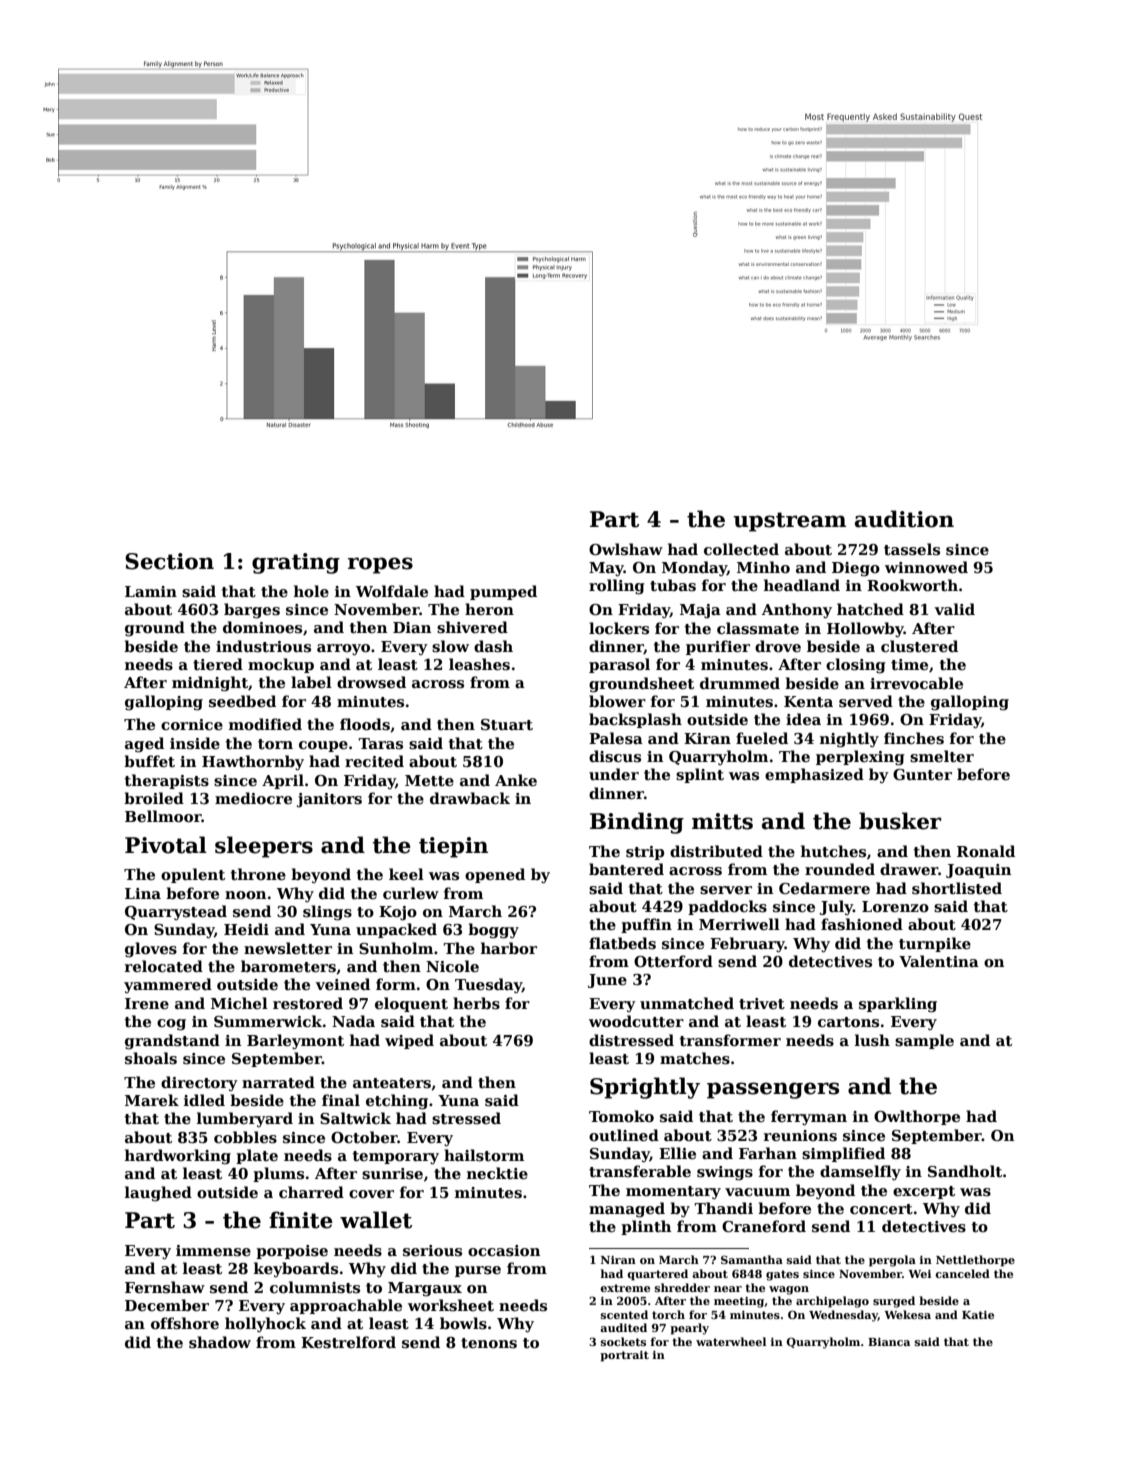 Image resolution: width=1141 pixels, height=1477 pixels. What do you see at coordinates (626, 549) in the screenshot?
I see `Owlshaw` at bounding box center [626, 549].
